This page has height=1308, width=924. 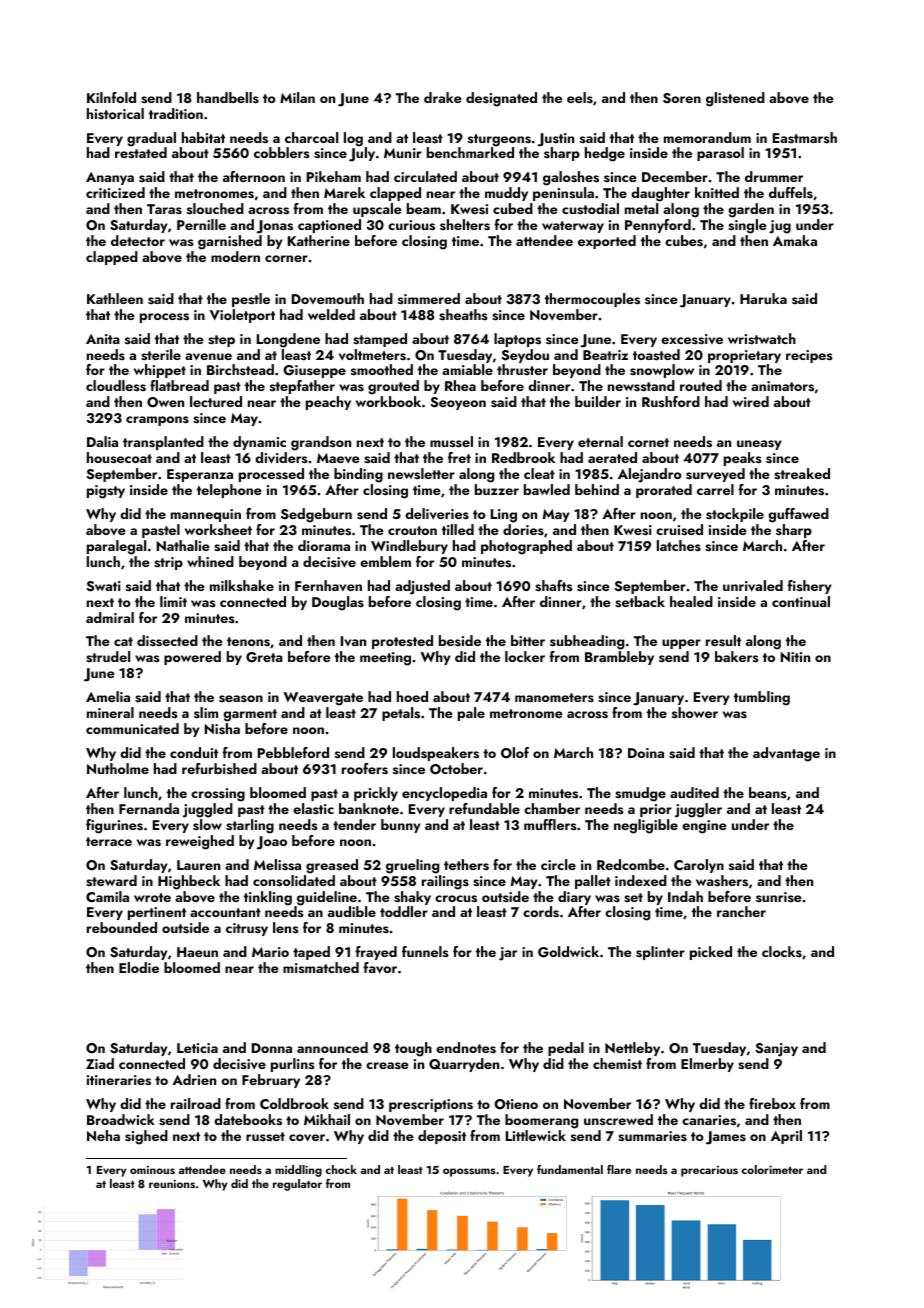 I want to click on sighed, so click(x=146, y=1137).
